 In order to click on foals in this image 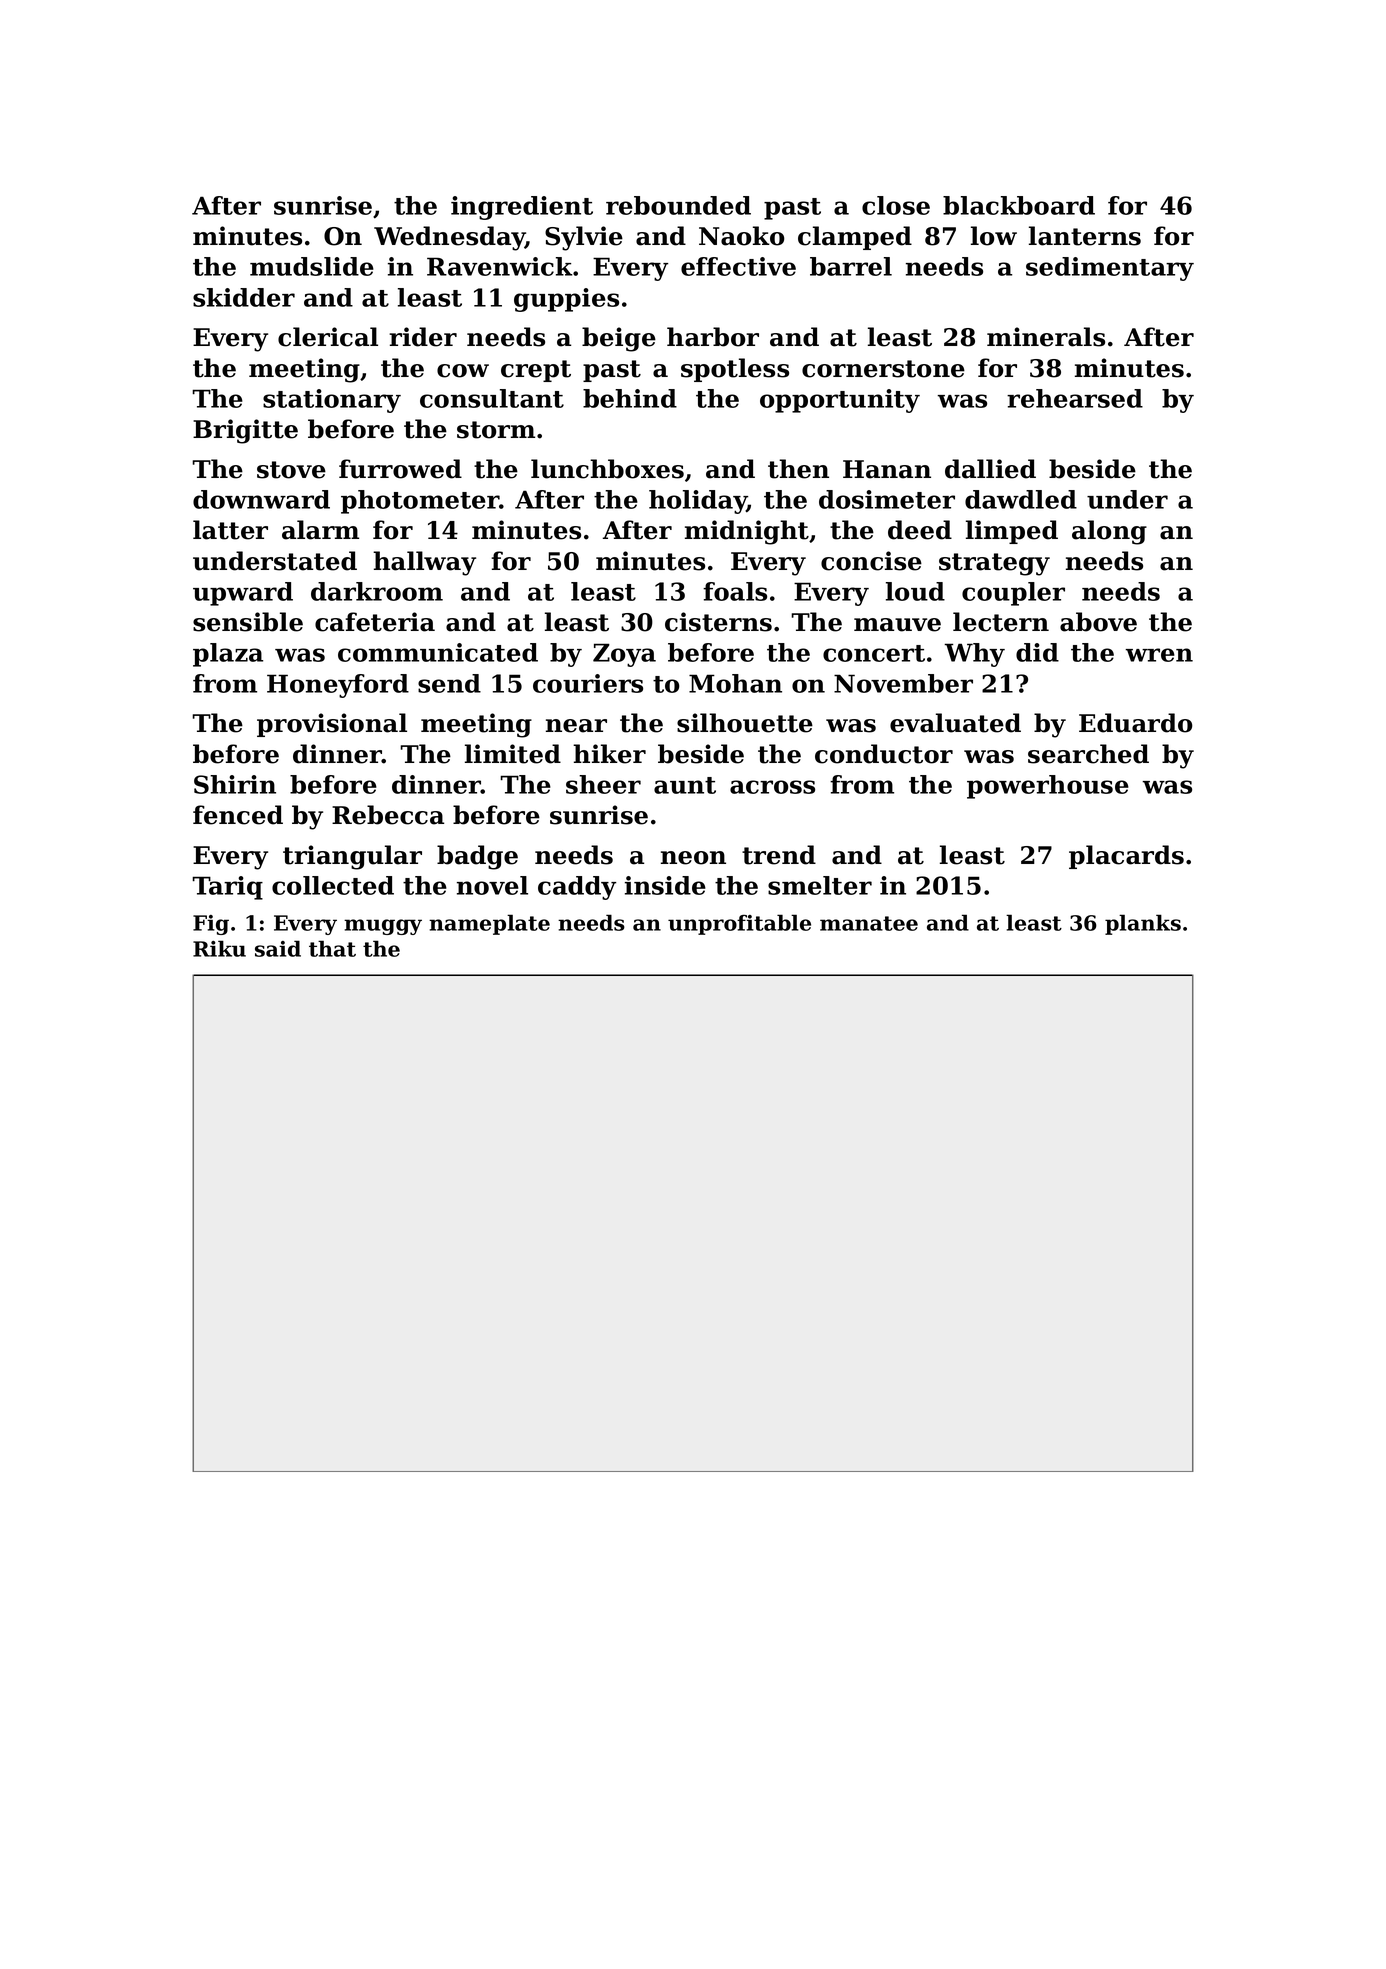, I will do `click(735, 591)`.
